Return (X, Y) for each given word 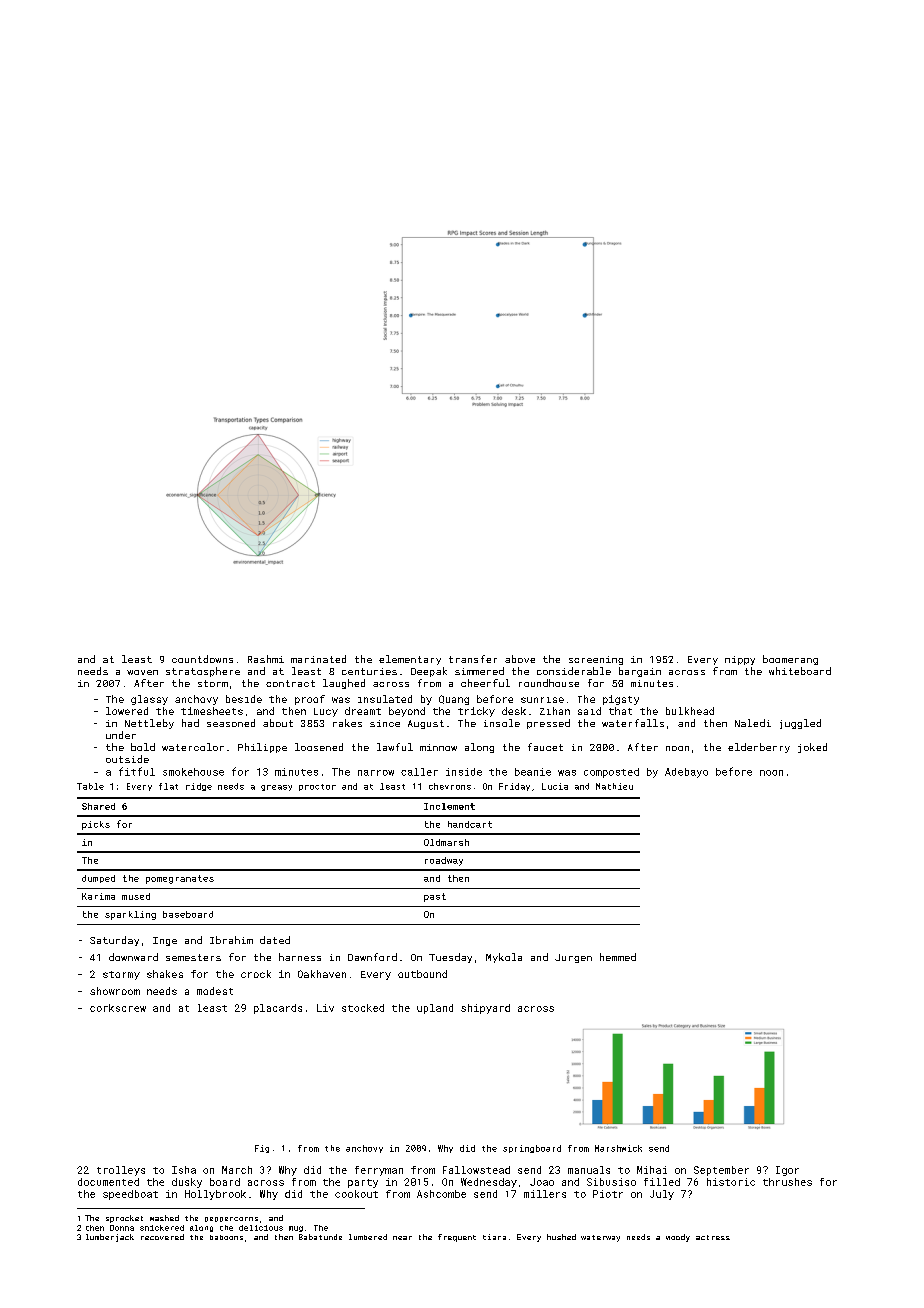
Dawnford (372, 957)
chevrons (450, 786)
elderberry (759, 748)
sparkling (130, 915)
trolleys (121, 1171)
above (520, 659)
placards (278, 1009)
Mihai (652, 1170)
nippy (740, 660)
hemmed (618, 957)
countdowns (202, 659)
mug (296, 1229)
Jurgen (573, 958)
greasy (276, 788)
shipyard (485, 1009)
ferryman (379, 1171)
